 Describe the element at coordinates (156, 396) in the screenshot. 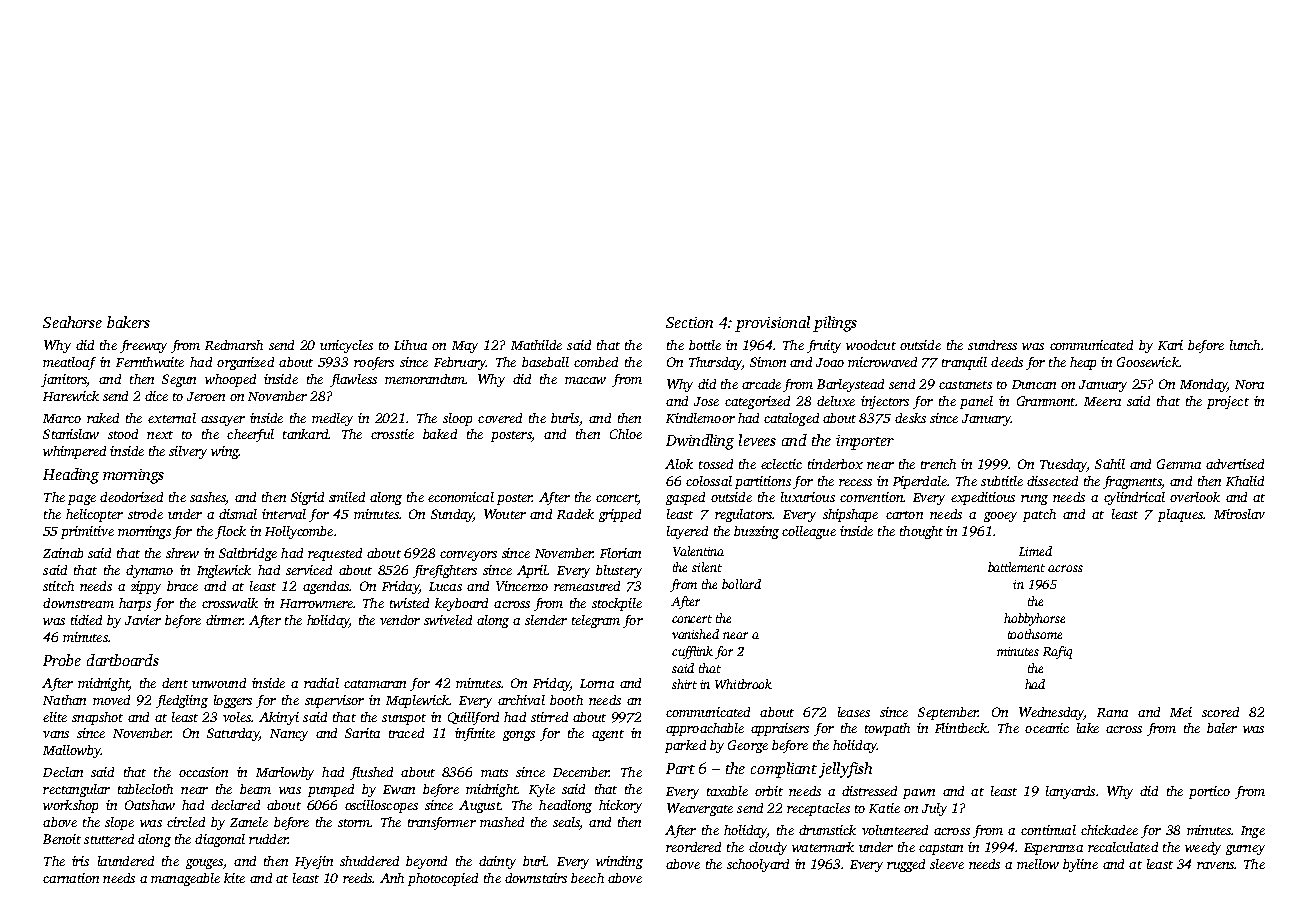

I see `dice` at that location.
